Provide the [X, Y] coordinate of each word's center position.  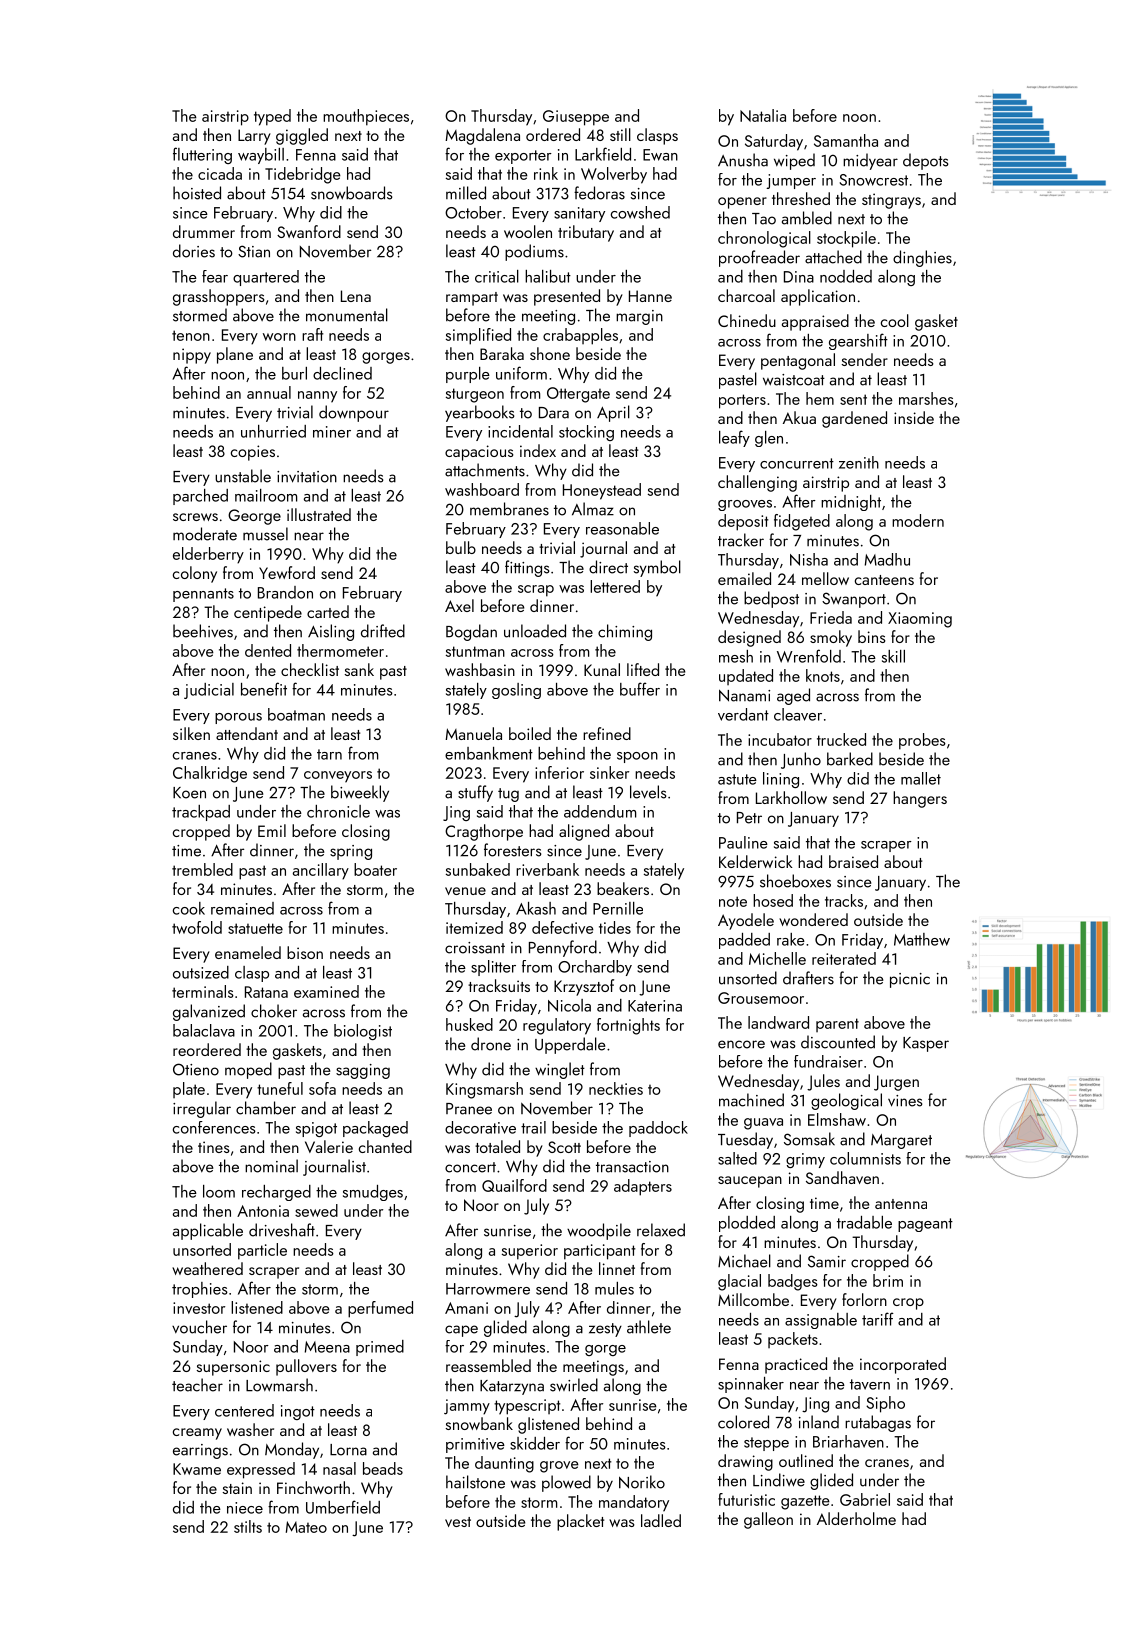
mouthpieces [366, 117]
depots [926, 161]
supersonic [233, 1368]
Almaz [593, 509]
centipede [268, 613]
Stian [254, 251]
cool [895, 320]
